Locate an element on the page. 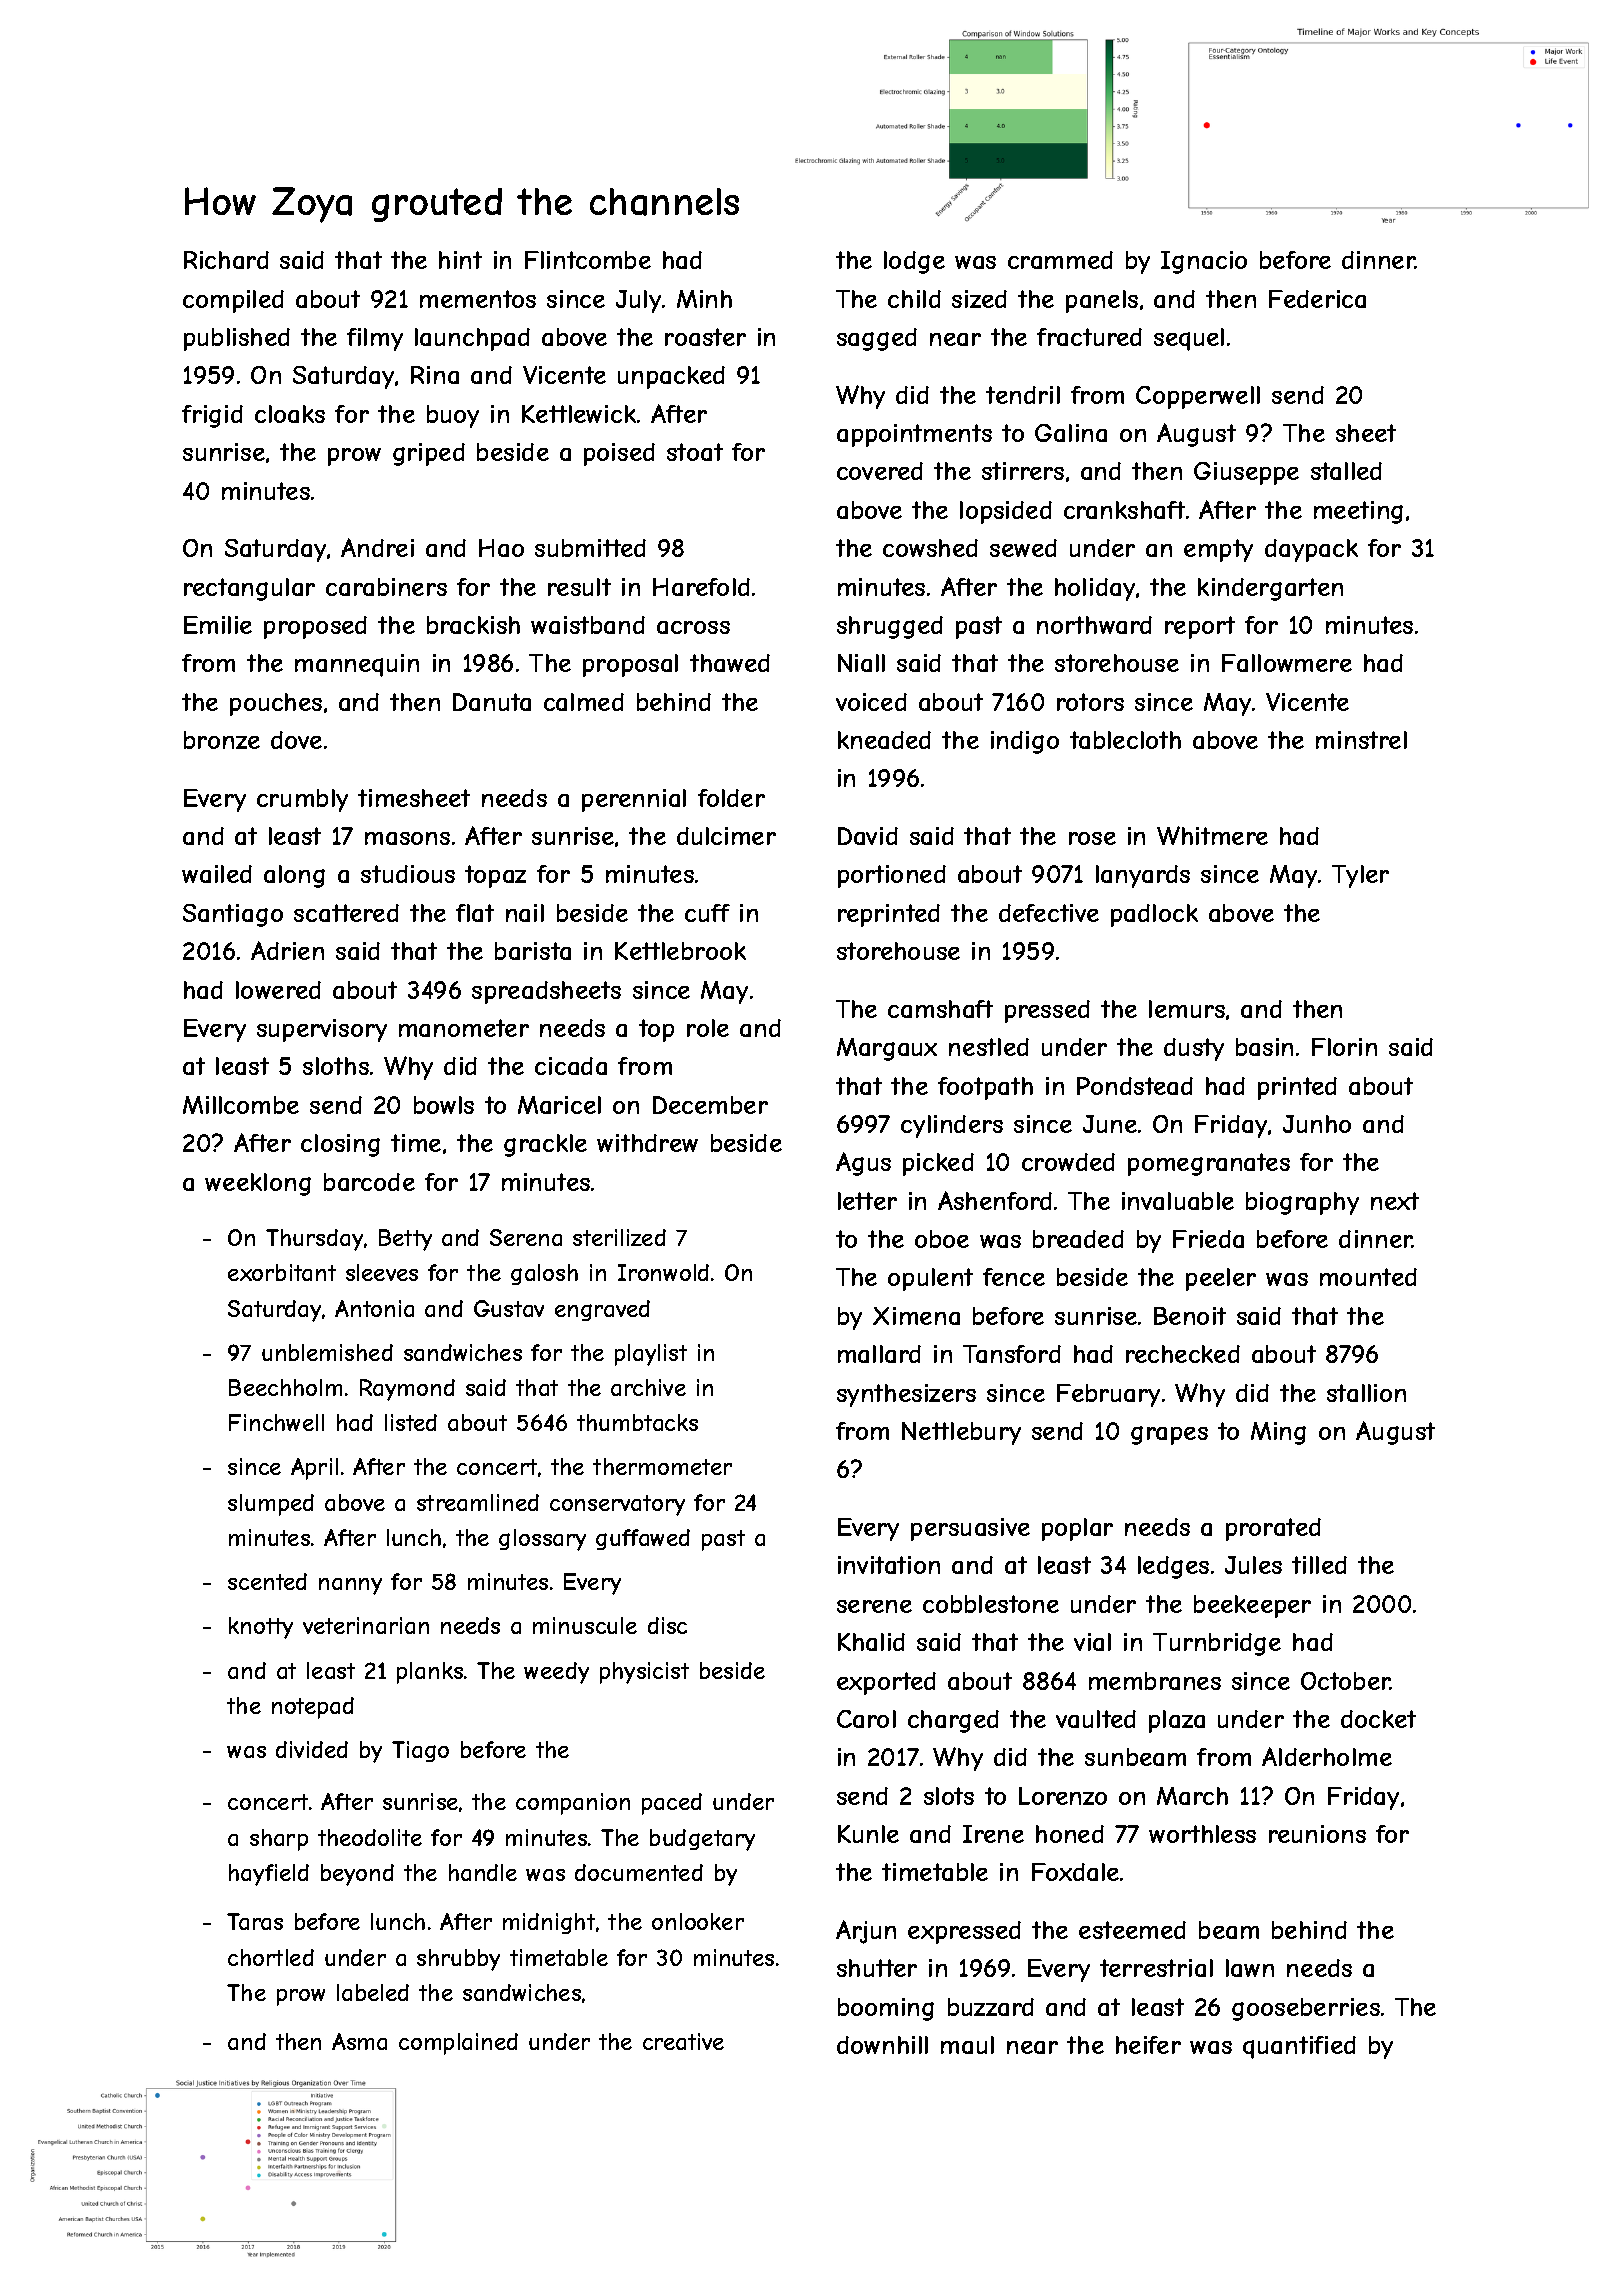 Image resolution: width=1620 pixels, height=2292 pixels. Ignacio is located at coordinates (1204, 262).
